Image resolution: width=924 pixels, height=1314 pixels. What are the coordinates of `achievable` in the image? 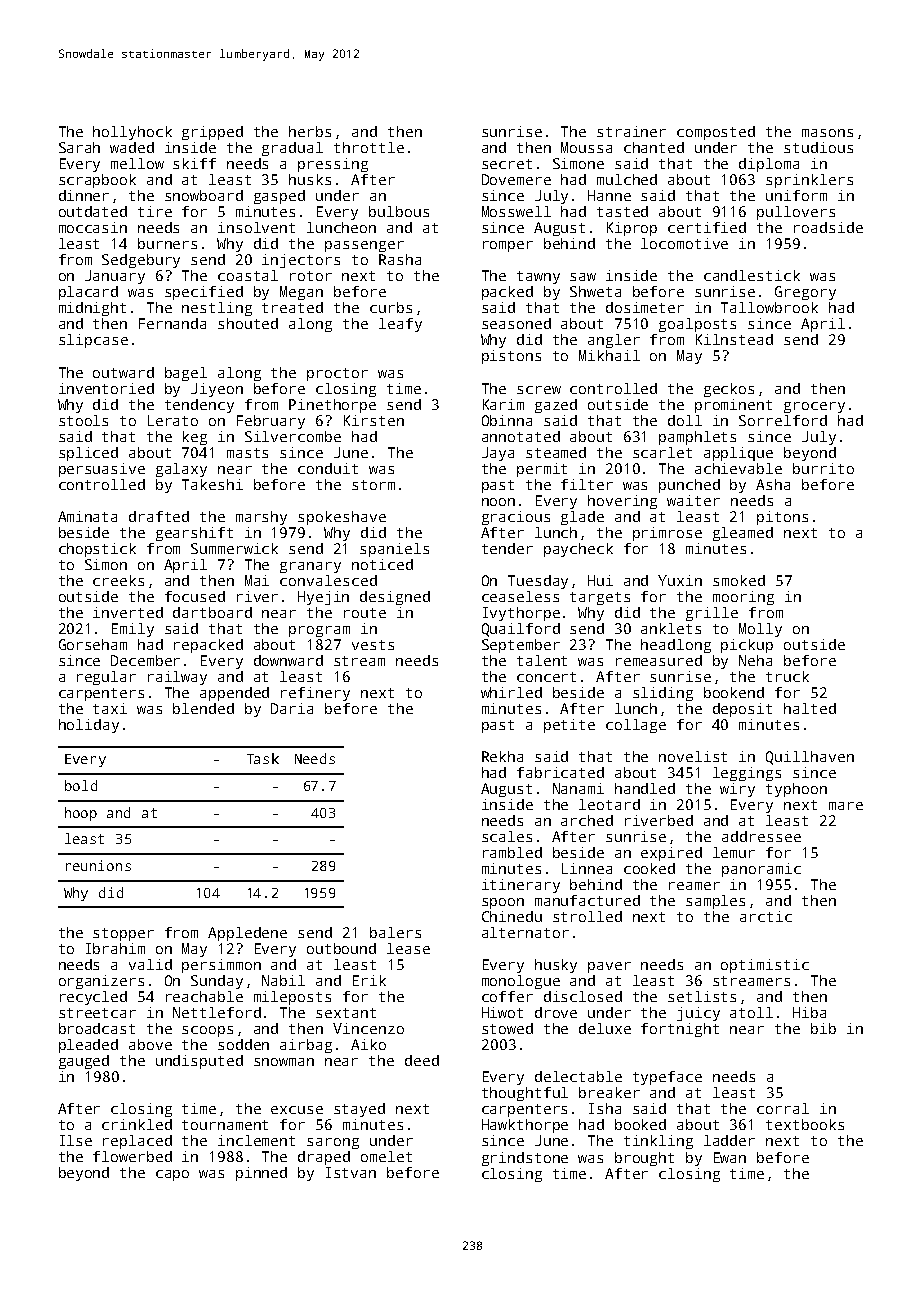 It's located at (738, 468).
